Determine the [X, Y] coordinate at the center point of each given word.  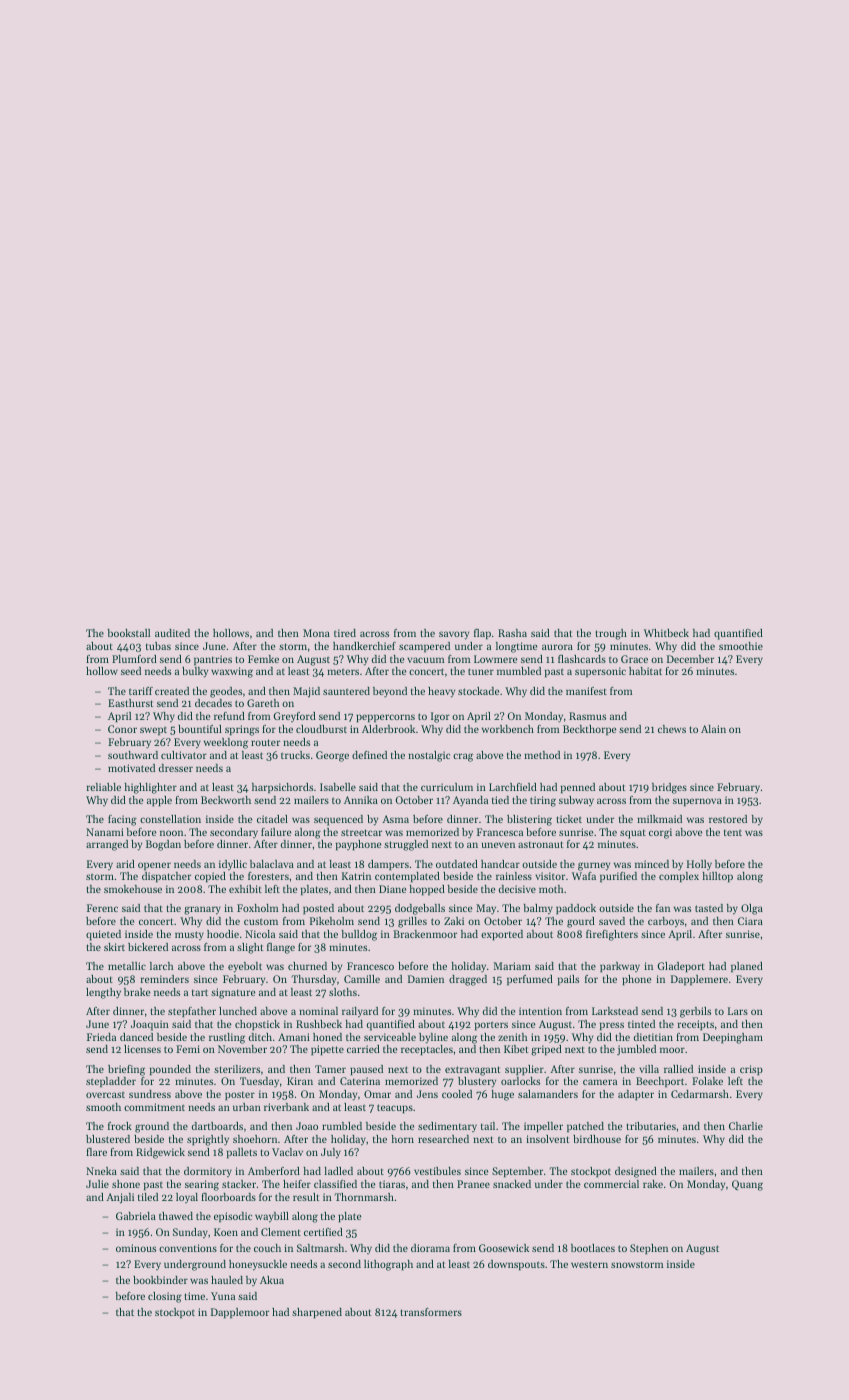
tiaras [392, 1184]
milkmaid [659, 819]
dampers [388, 865]
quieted [103, 935]
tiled [148, 1197]
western [589, 1264]
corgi [660, 833]
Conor [122, 729]
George [332, 756]
